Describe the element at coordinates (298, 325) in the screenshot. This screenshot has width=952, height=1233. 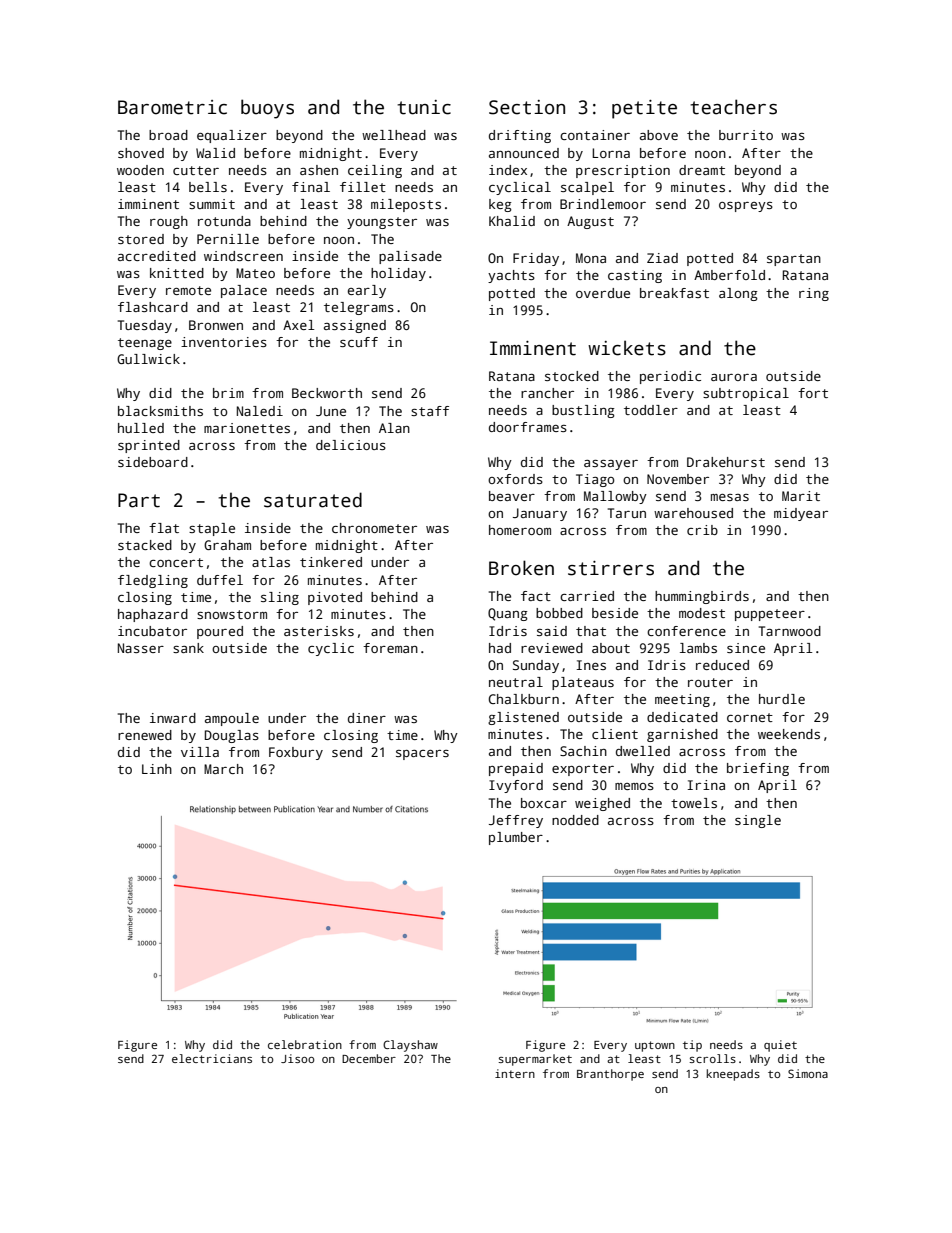
I see `Axel` at that location.
